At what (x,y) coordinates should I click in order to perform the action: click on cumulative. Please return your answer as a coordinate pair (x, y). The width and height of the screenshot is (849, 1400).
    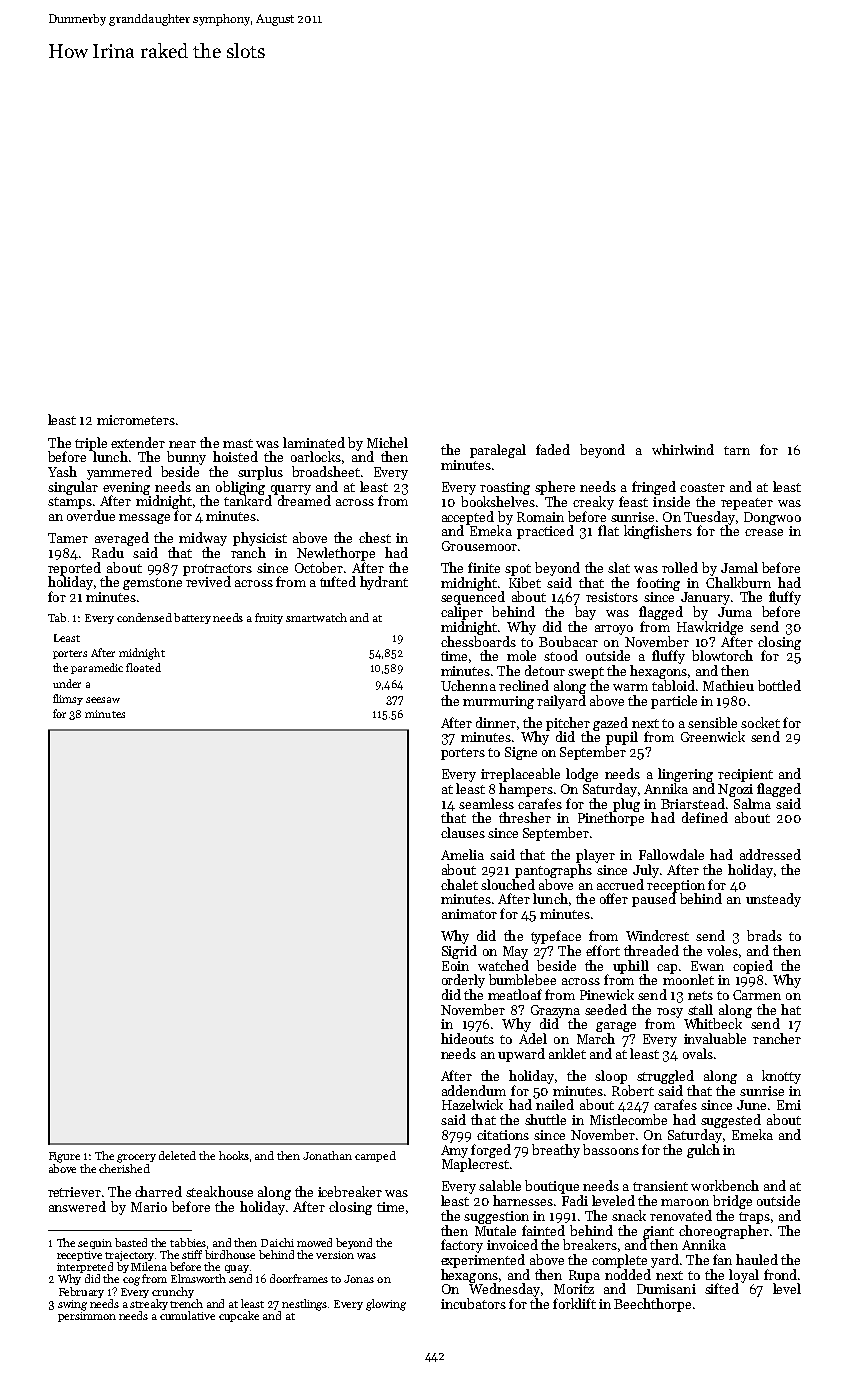
    Looking at the image, I should click on (187, 1315).
